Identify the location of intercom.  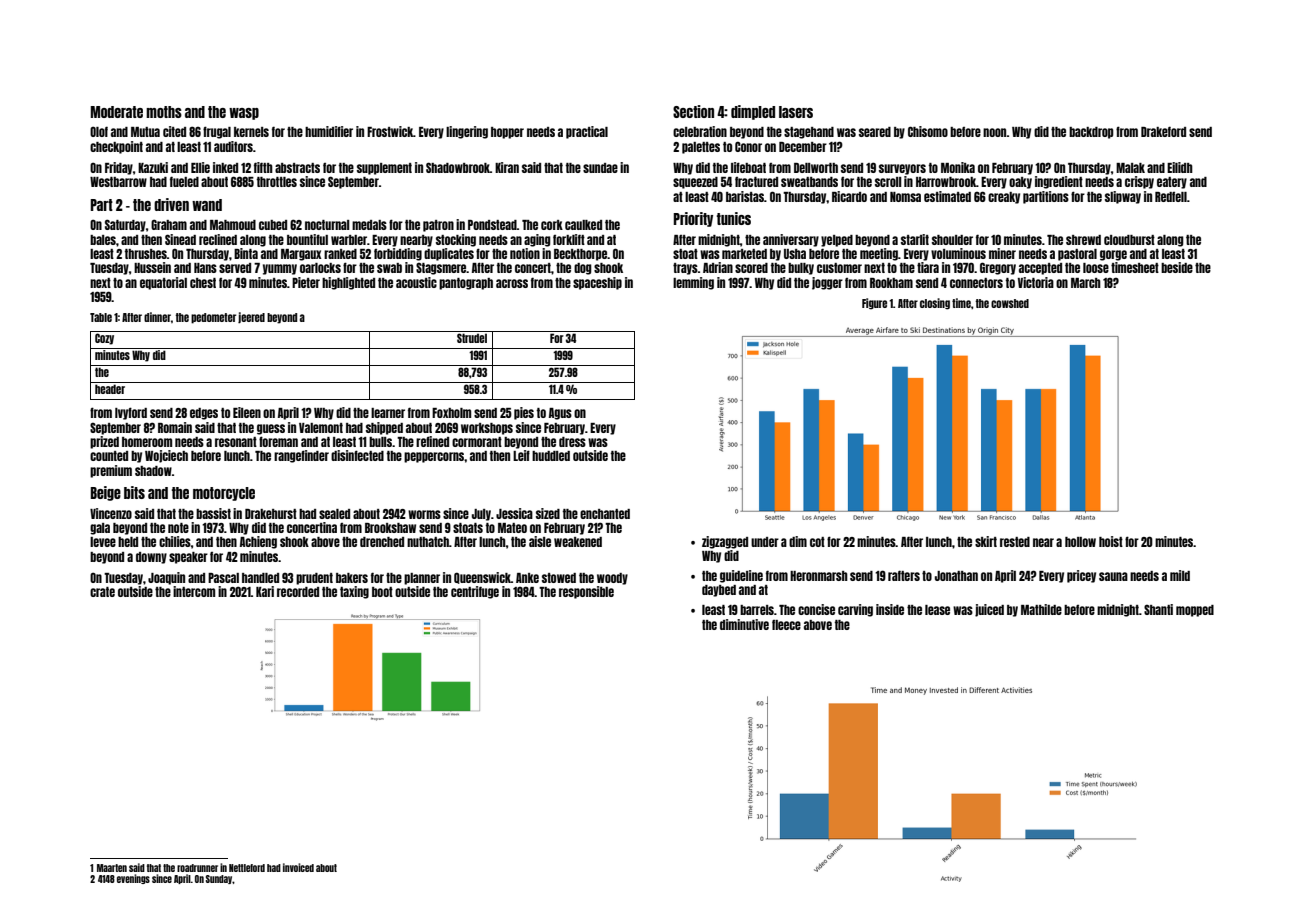
(194, 591).
